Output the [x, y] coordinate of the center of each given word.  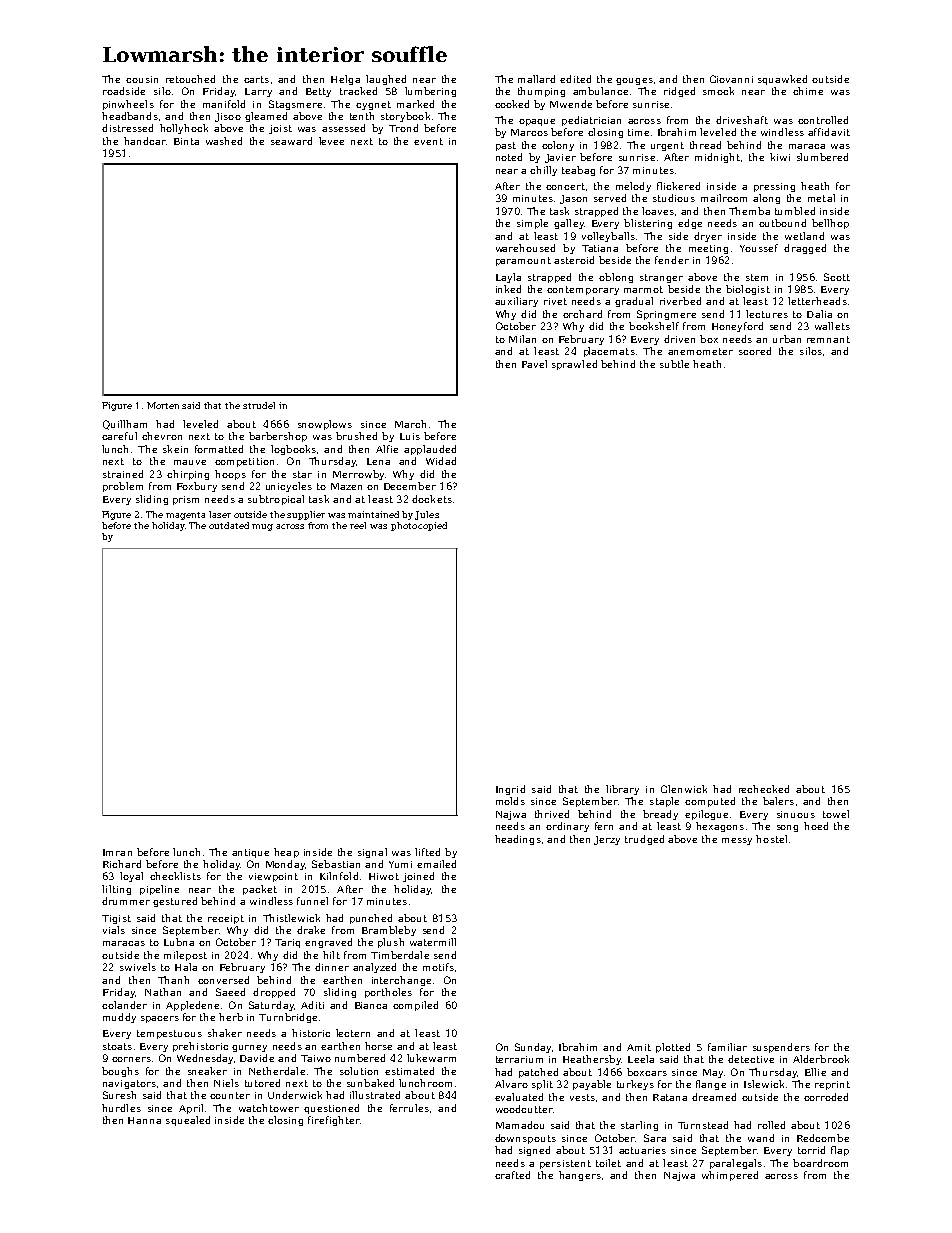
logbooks [293, 450]
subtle [674, 364]
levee [331, 141]
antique [250, 853]
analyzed [374, 968]
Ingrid [510, 790]
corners [131, 1059]
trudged [644, 840]
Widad [441, 461]
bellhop [830, 224]
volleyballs [608, 237]
